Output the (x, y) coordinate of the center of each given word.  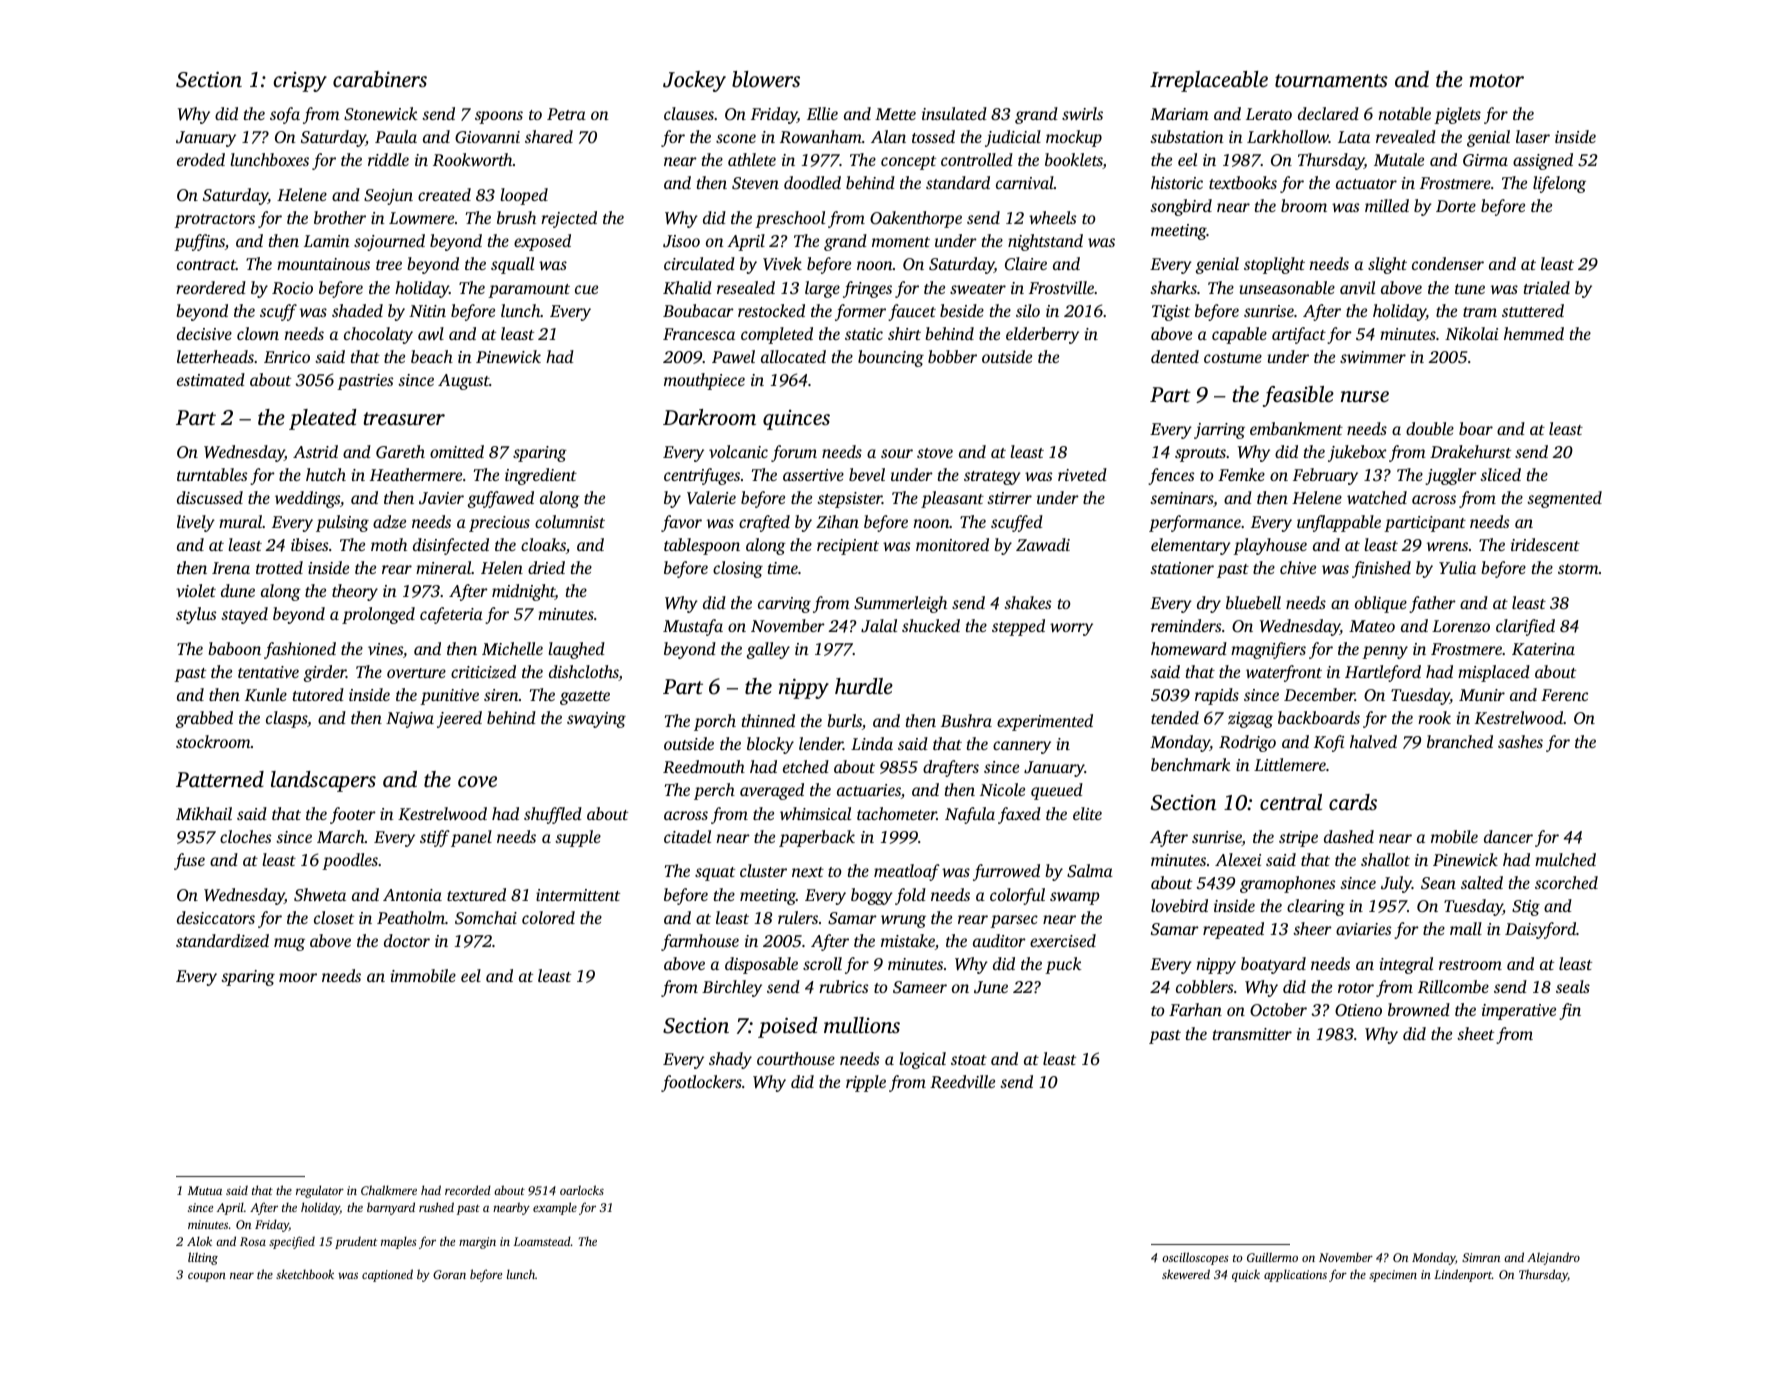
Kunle (266, 694)
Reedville (962, 1081)
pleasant (952, 499)
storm (1578, 569)
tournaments (1331, 80)
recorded (468, 1190)
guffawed (501, 499)
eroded (201, 159)
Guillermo (1272, 1257)
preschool (790, 219)
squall (512, 265)
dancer (1508, 836)
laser (1533, 136)
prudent (356, 1242)
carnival (1025, 182)
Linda (872, 743)
